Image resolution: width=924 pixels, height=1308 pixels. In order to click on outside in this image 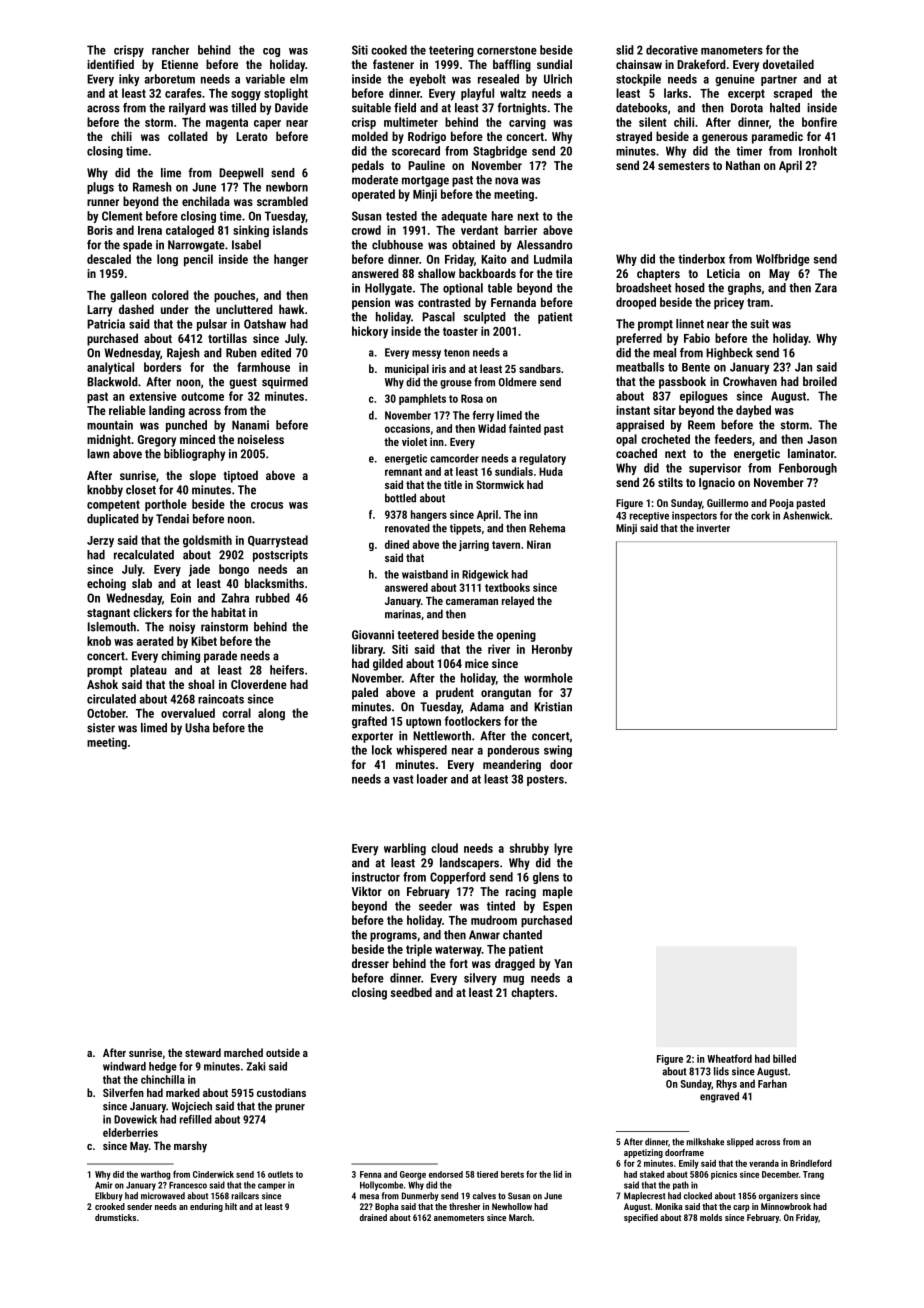, I will do `click(283, 1052)`.
